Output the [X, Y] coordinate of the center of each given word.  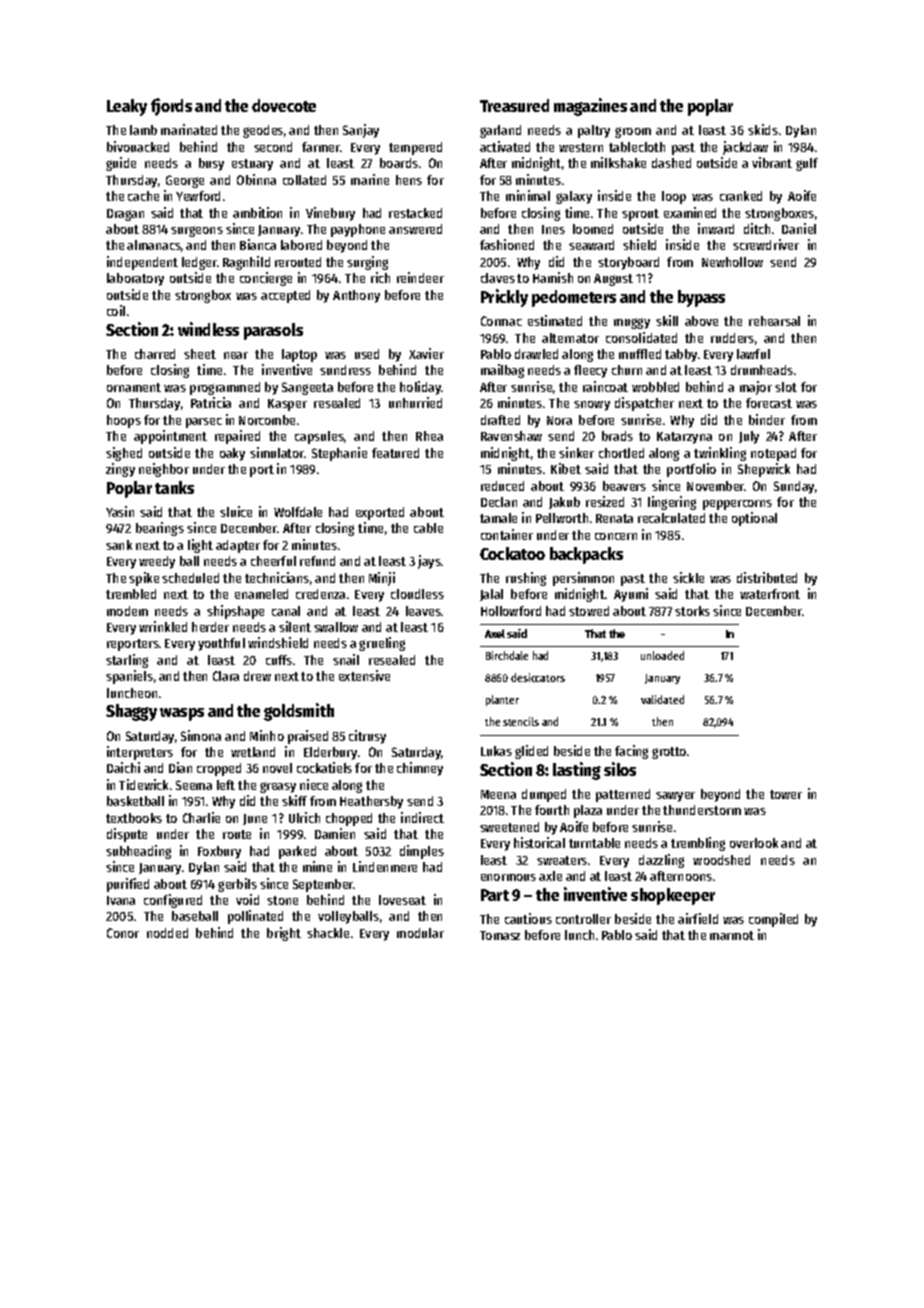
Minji [382, 579]
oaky [232, 454]
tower [786, 794]
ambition [257, 212]
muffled [640, 354]
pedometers [574, 298]
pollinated [255, 917]
